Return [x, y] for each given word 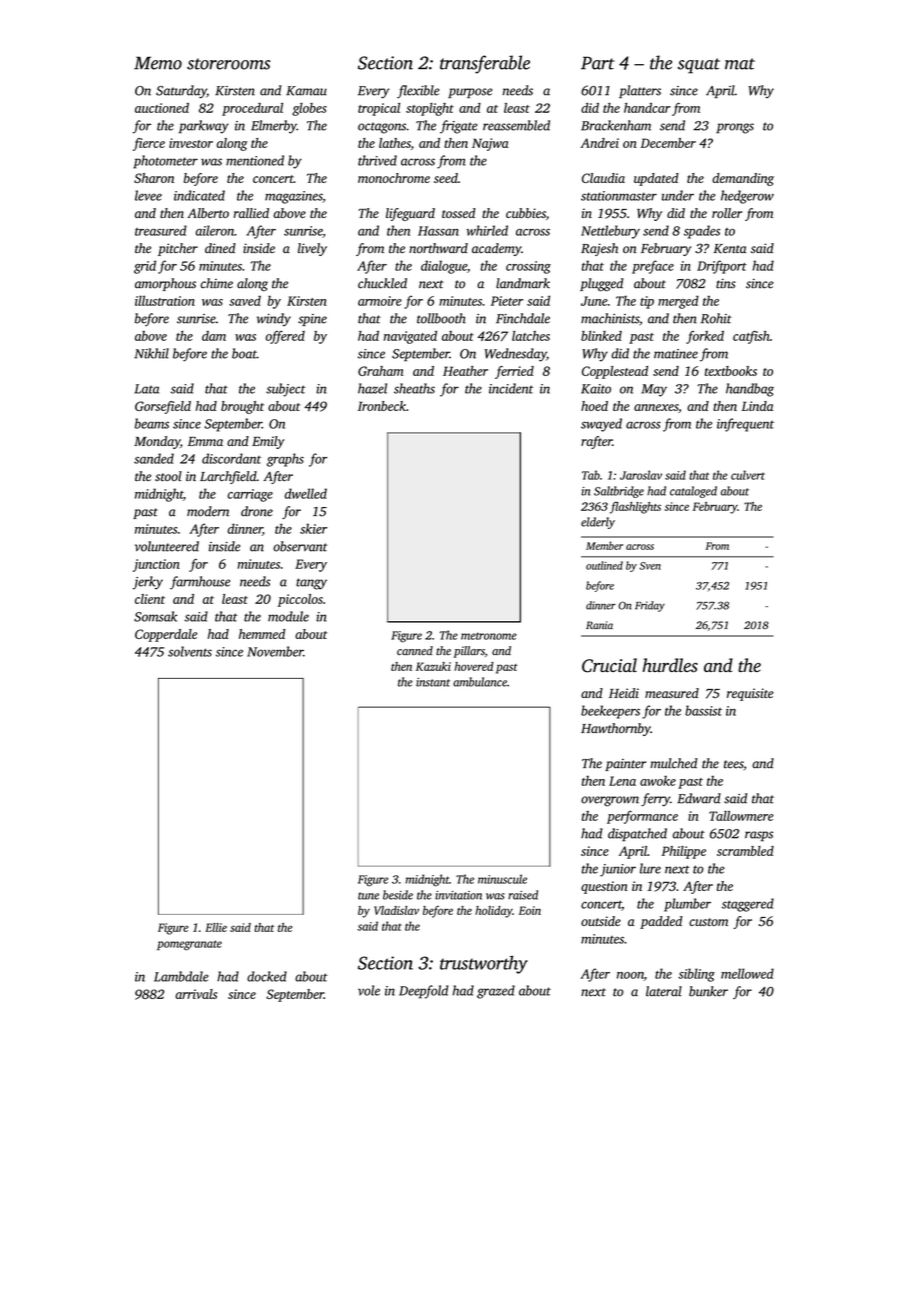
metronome [489, 636]
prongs [735, 128]
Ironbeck [382, 406]
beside [398, 895]
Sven [650, 566]
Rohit [716, 318]
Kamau [306, 91]
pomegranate [189, 945]
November [275, 651]
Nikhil [151, 353]
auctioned [162, 108]
